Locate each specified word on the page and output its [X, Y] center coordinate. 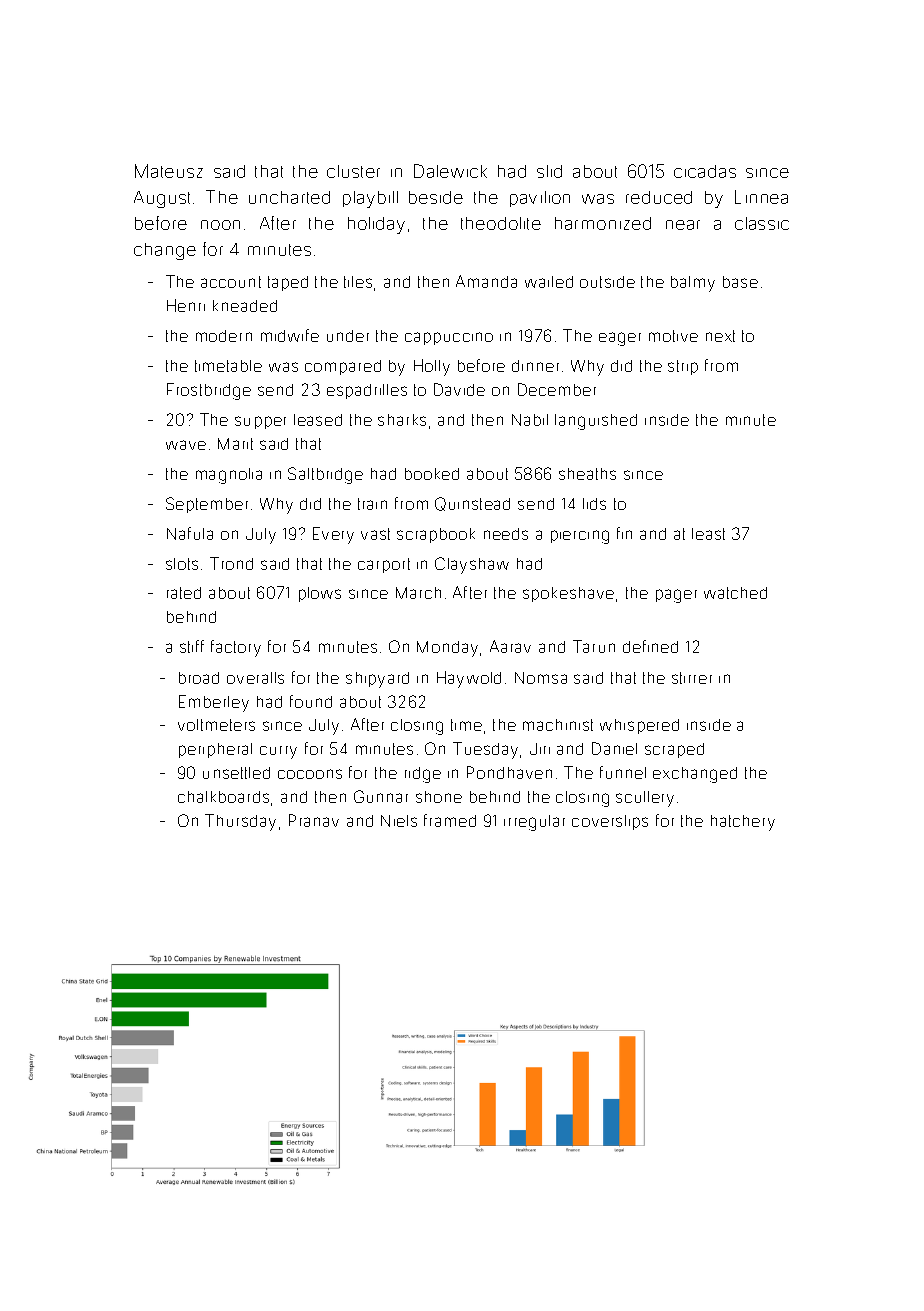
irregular [534, 823]
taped [288, 283]
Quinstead [472, 504]
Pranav [314, 820]
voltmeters [216, 725]
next [720, 336]
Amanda [486, 281]
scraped [674, 750]
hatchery [743, 823]
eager [620, 339]
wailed [549, 282]
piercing [580, 537]
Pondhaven [509, 772]
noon [220, 225]
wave [186, 445]
